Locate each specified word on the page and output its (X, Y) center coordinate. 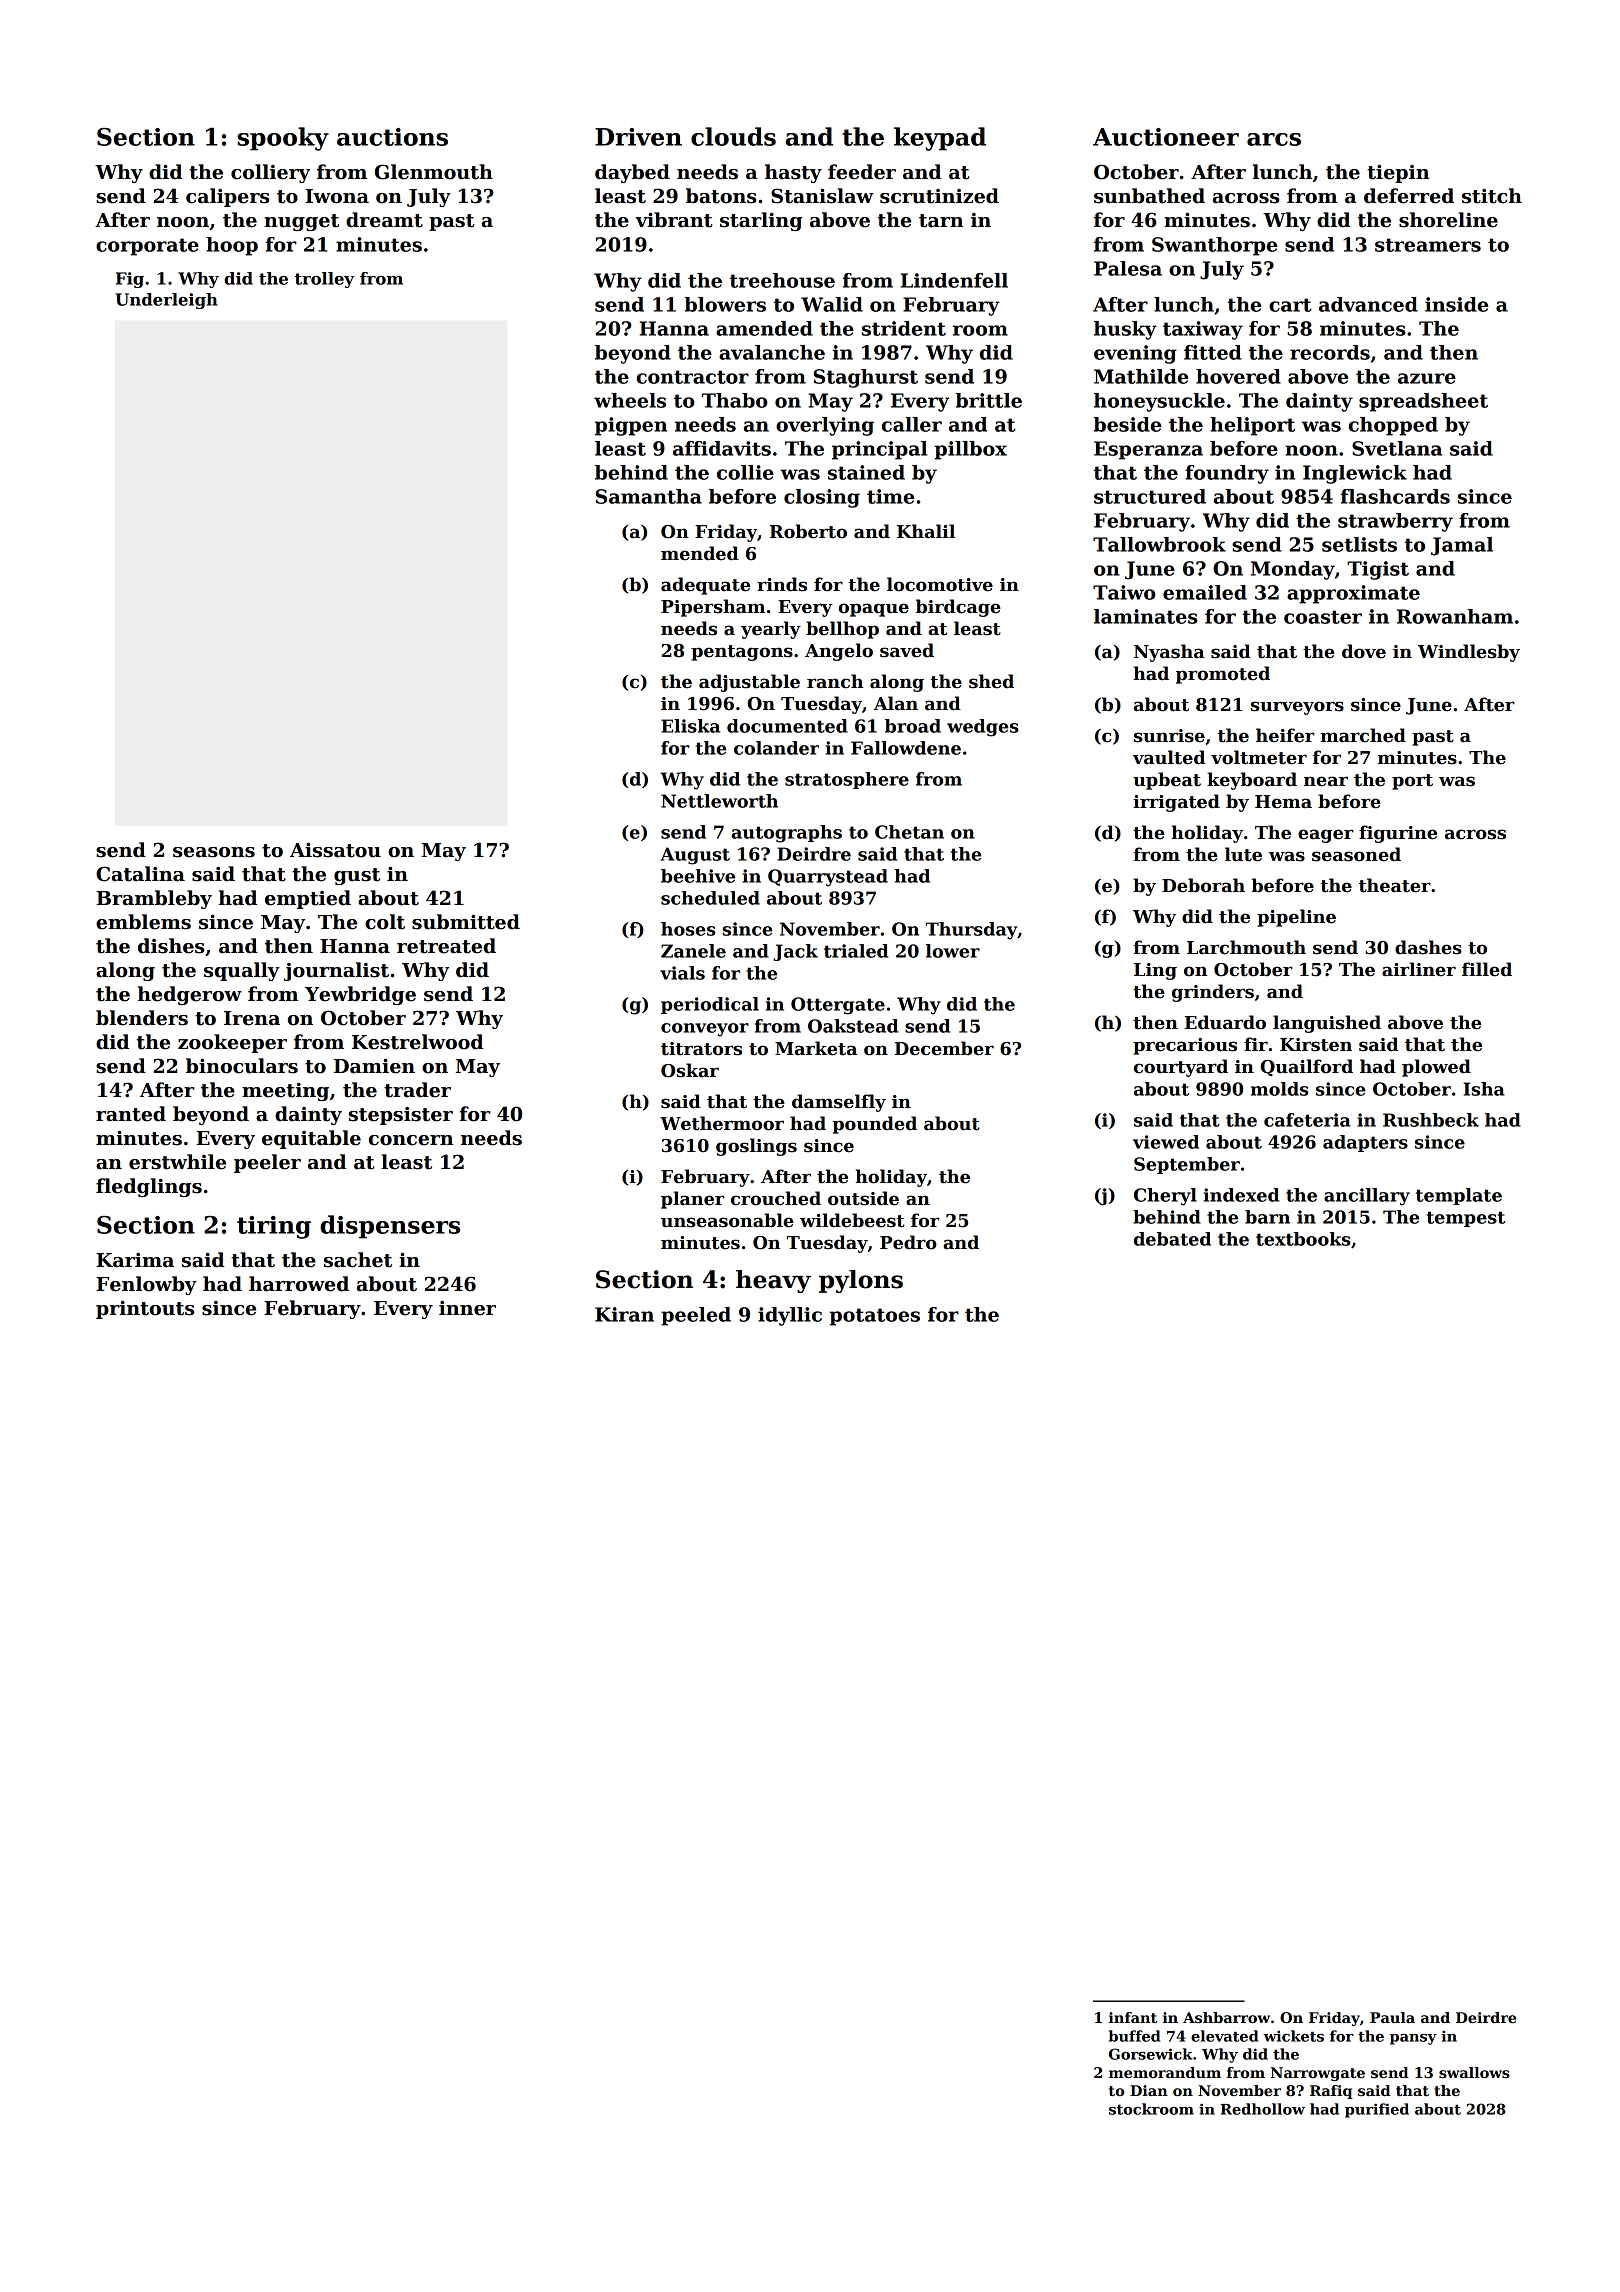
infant (1133, 2017)
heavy (773, 1281)
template (1459, 1196)
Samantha (649, 496)
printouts (145, 1309)
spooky (283, 139)
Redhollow (1262, 2109)
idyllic (790, 1316)
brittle (989, 400)
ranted (131, 1114)
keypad (940, 139)
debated (1172, 1239)
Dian (1149, 2090)
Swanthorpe (1214, 246)
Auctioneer (1166, 137)
